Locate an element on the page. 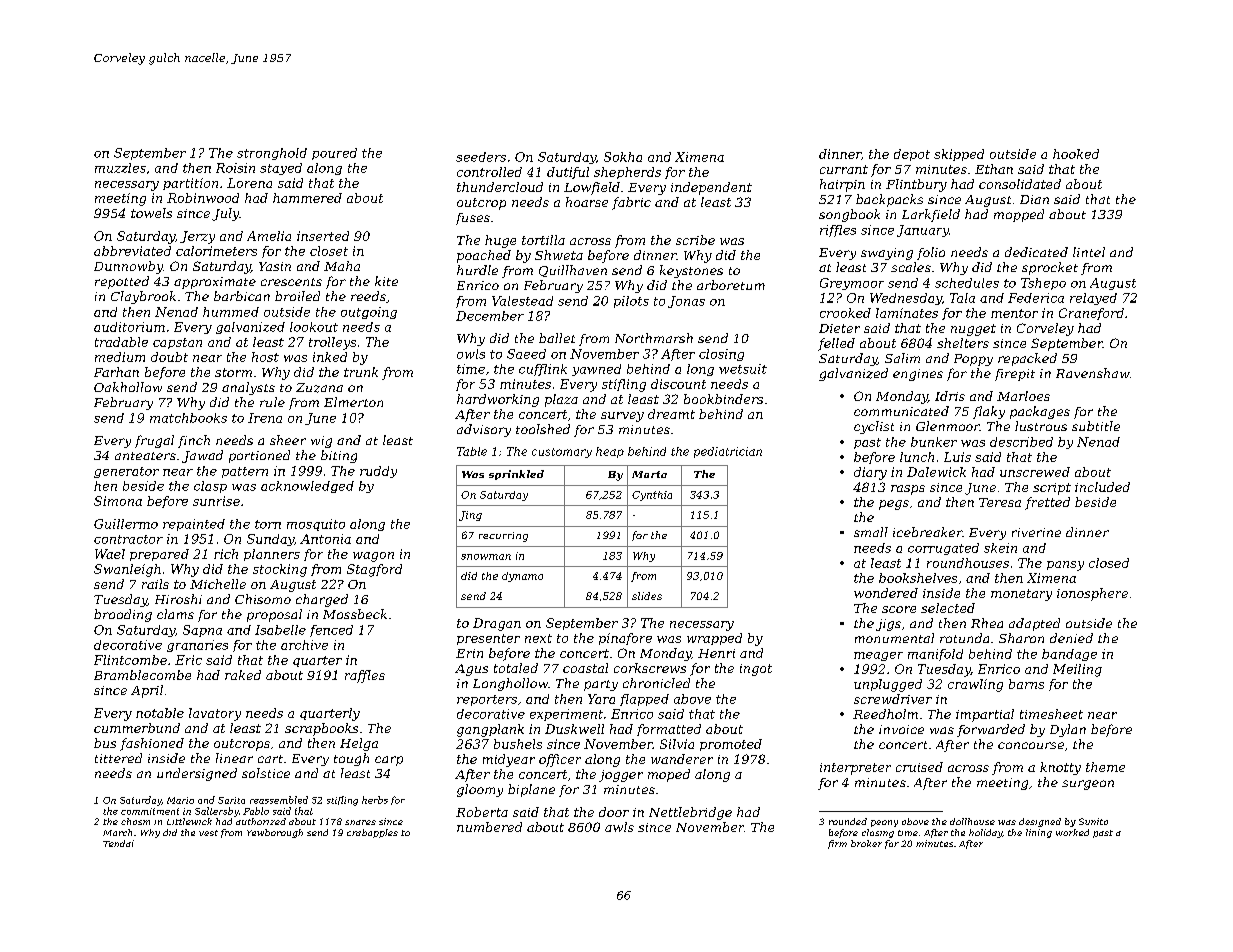  Silvia is located at coordinates (677, 744).
